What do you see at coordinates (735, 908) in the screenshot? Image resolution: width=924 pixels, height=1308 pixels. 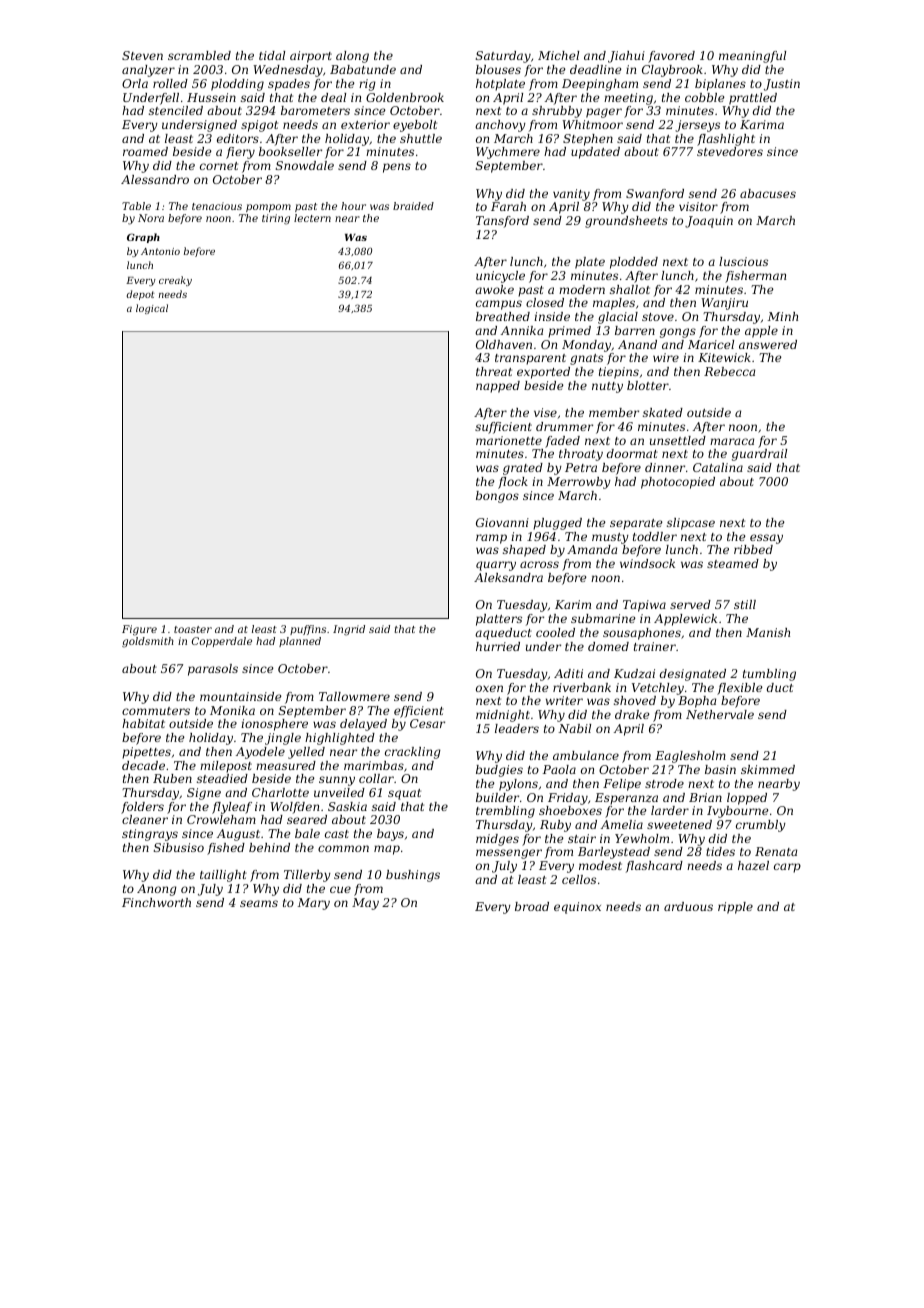 I see `ripple` at bounding box center [735, 908].
